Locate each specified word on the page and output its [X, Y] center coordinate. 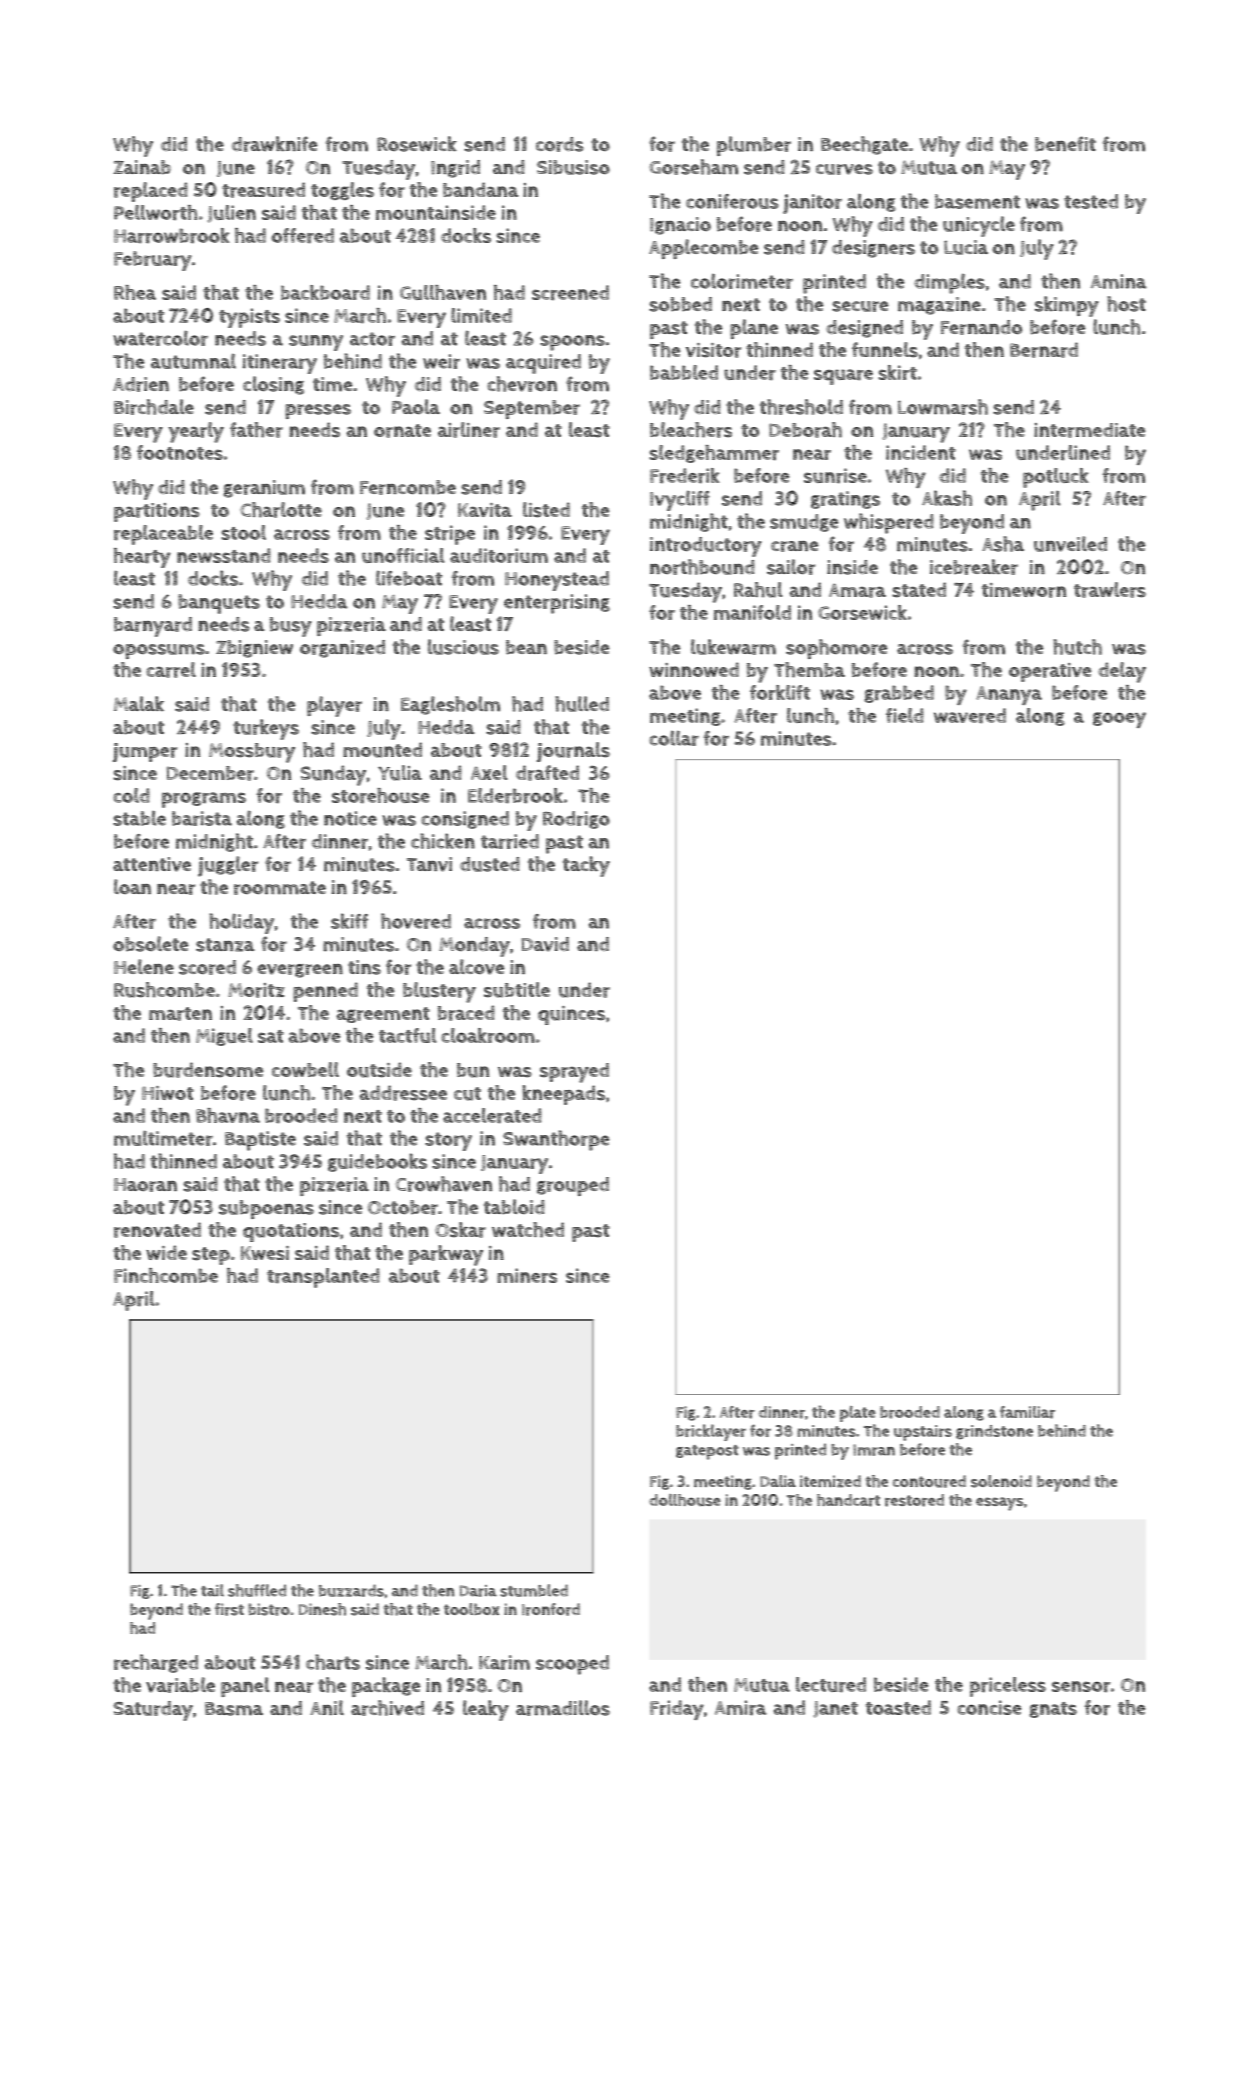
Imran [874, 1450]
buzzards [351, 1590]
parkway [446, 1255]
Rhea [135, 292]
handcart [848, 1500]
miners [527, 1275]
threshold [801, 407]
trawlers [1110, 590]
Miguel [224, 1037]
